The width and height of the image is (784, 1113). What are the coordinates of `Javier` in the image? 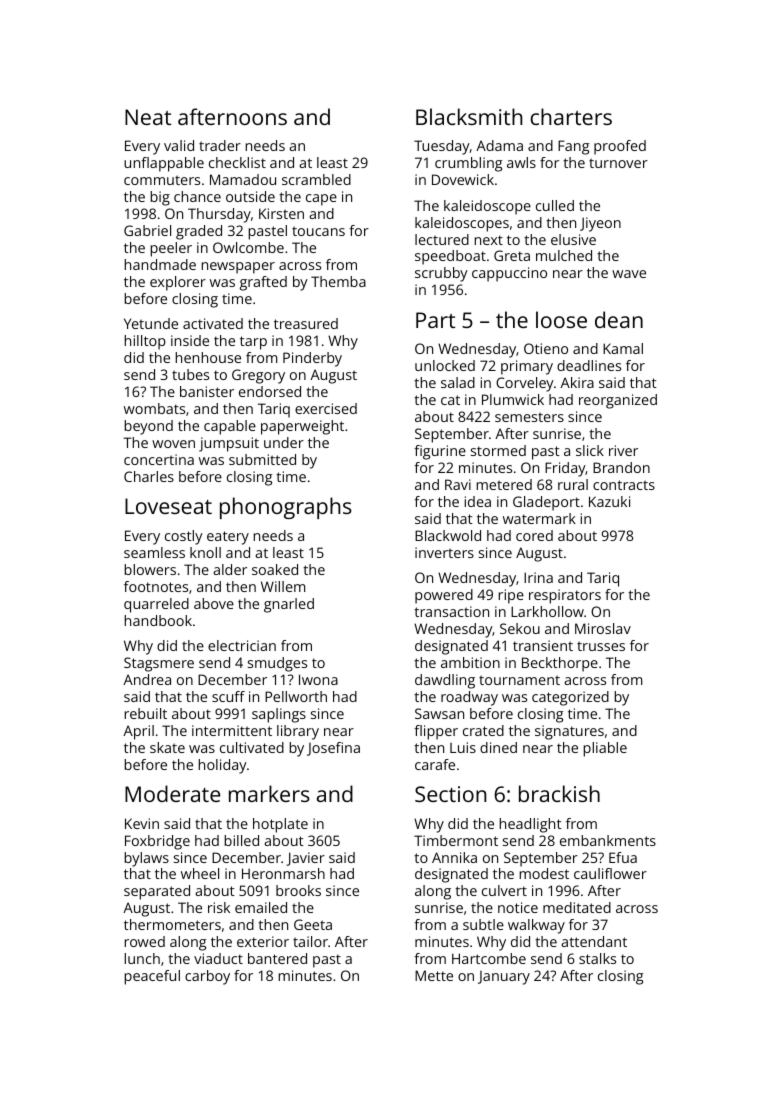 It's located at (306, 859).
